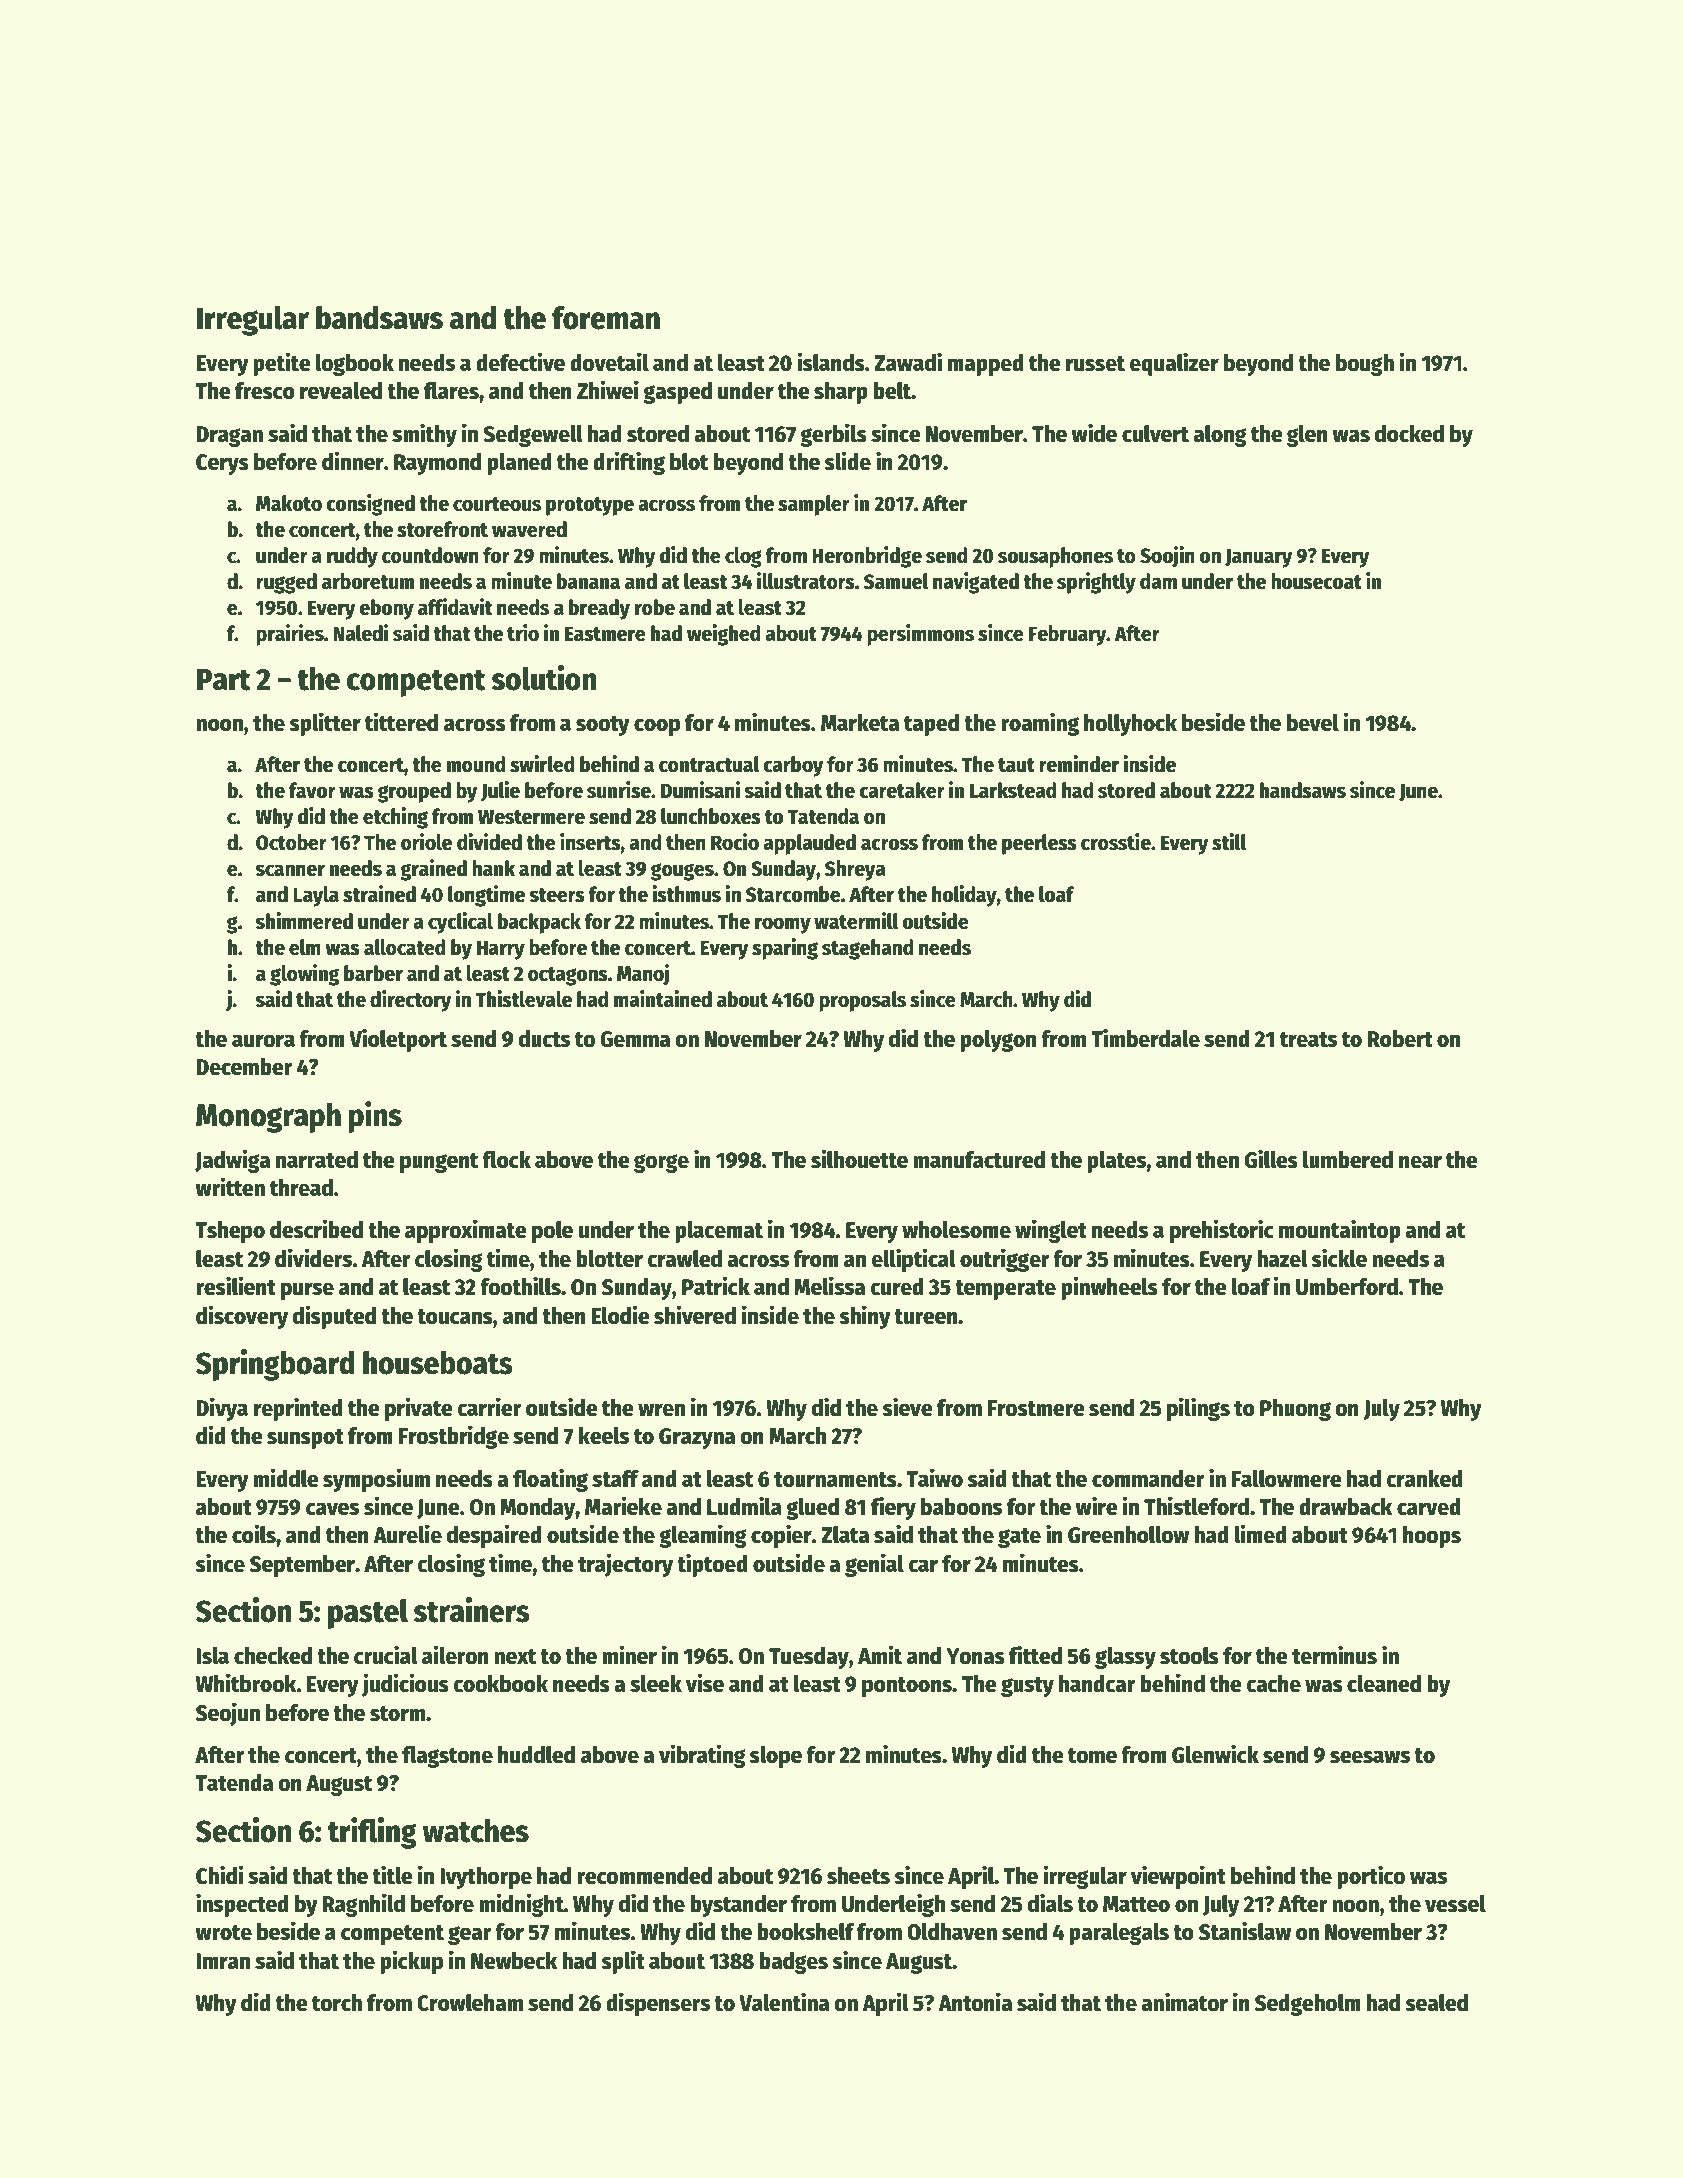 This screenshot has width=1683, height=2178. What do you see at coordinates (302, 1566) in the screenshot?
I see `September` at bounding box center [302, 1566].
